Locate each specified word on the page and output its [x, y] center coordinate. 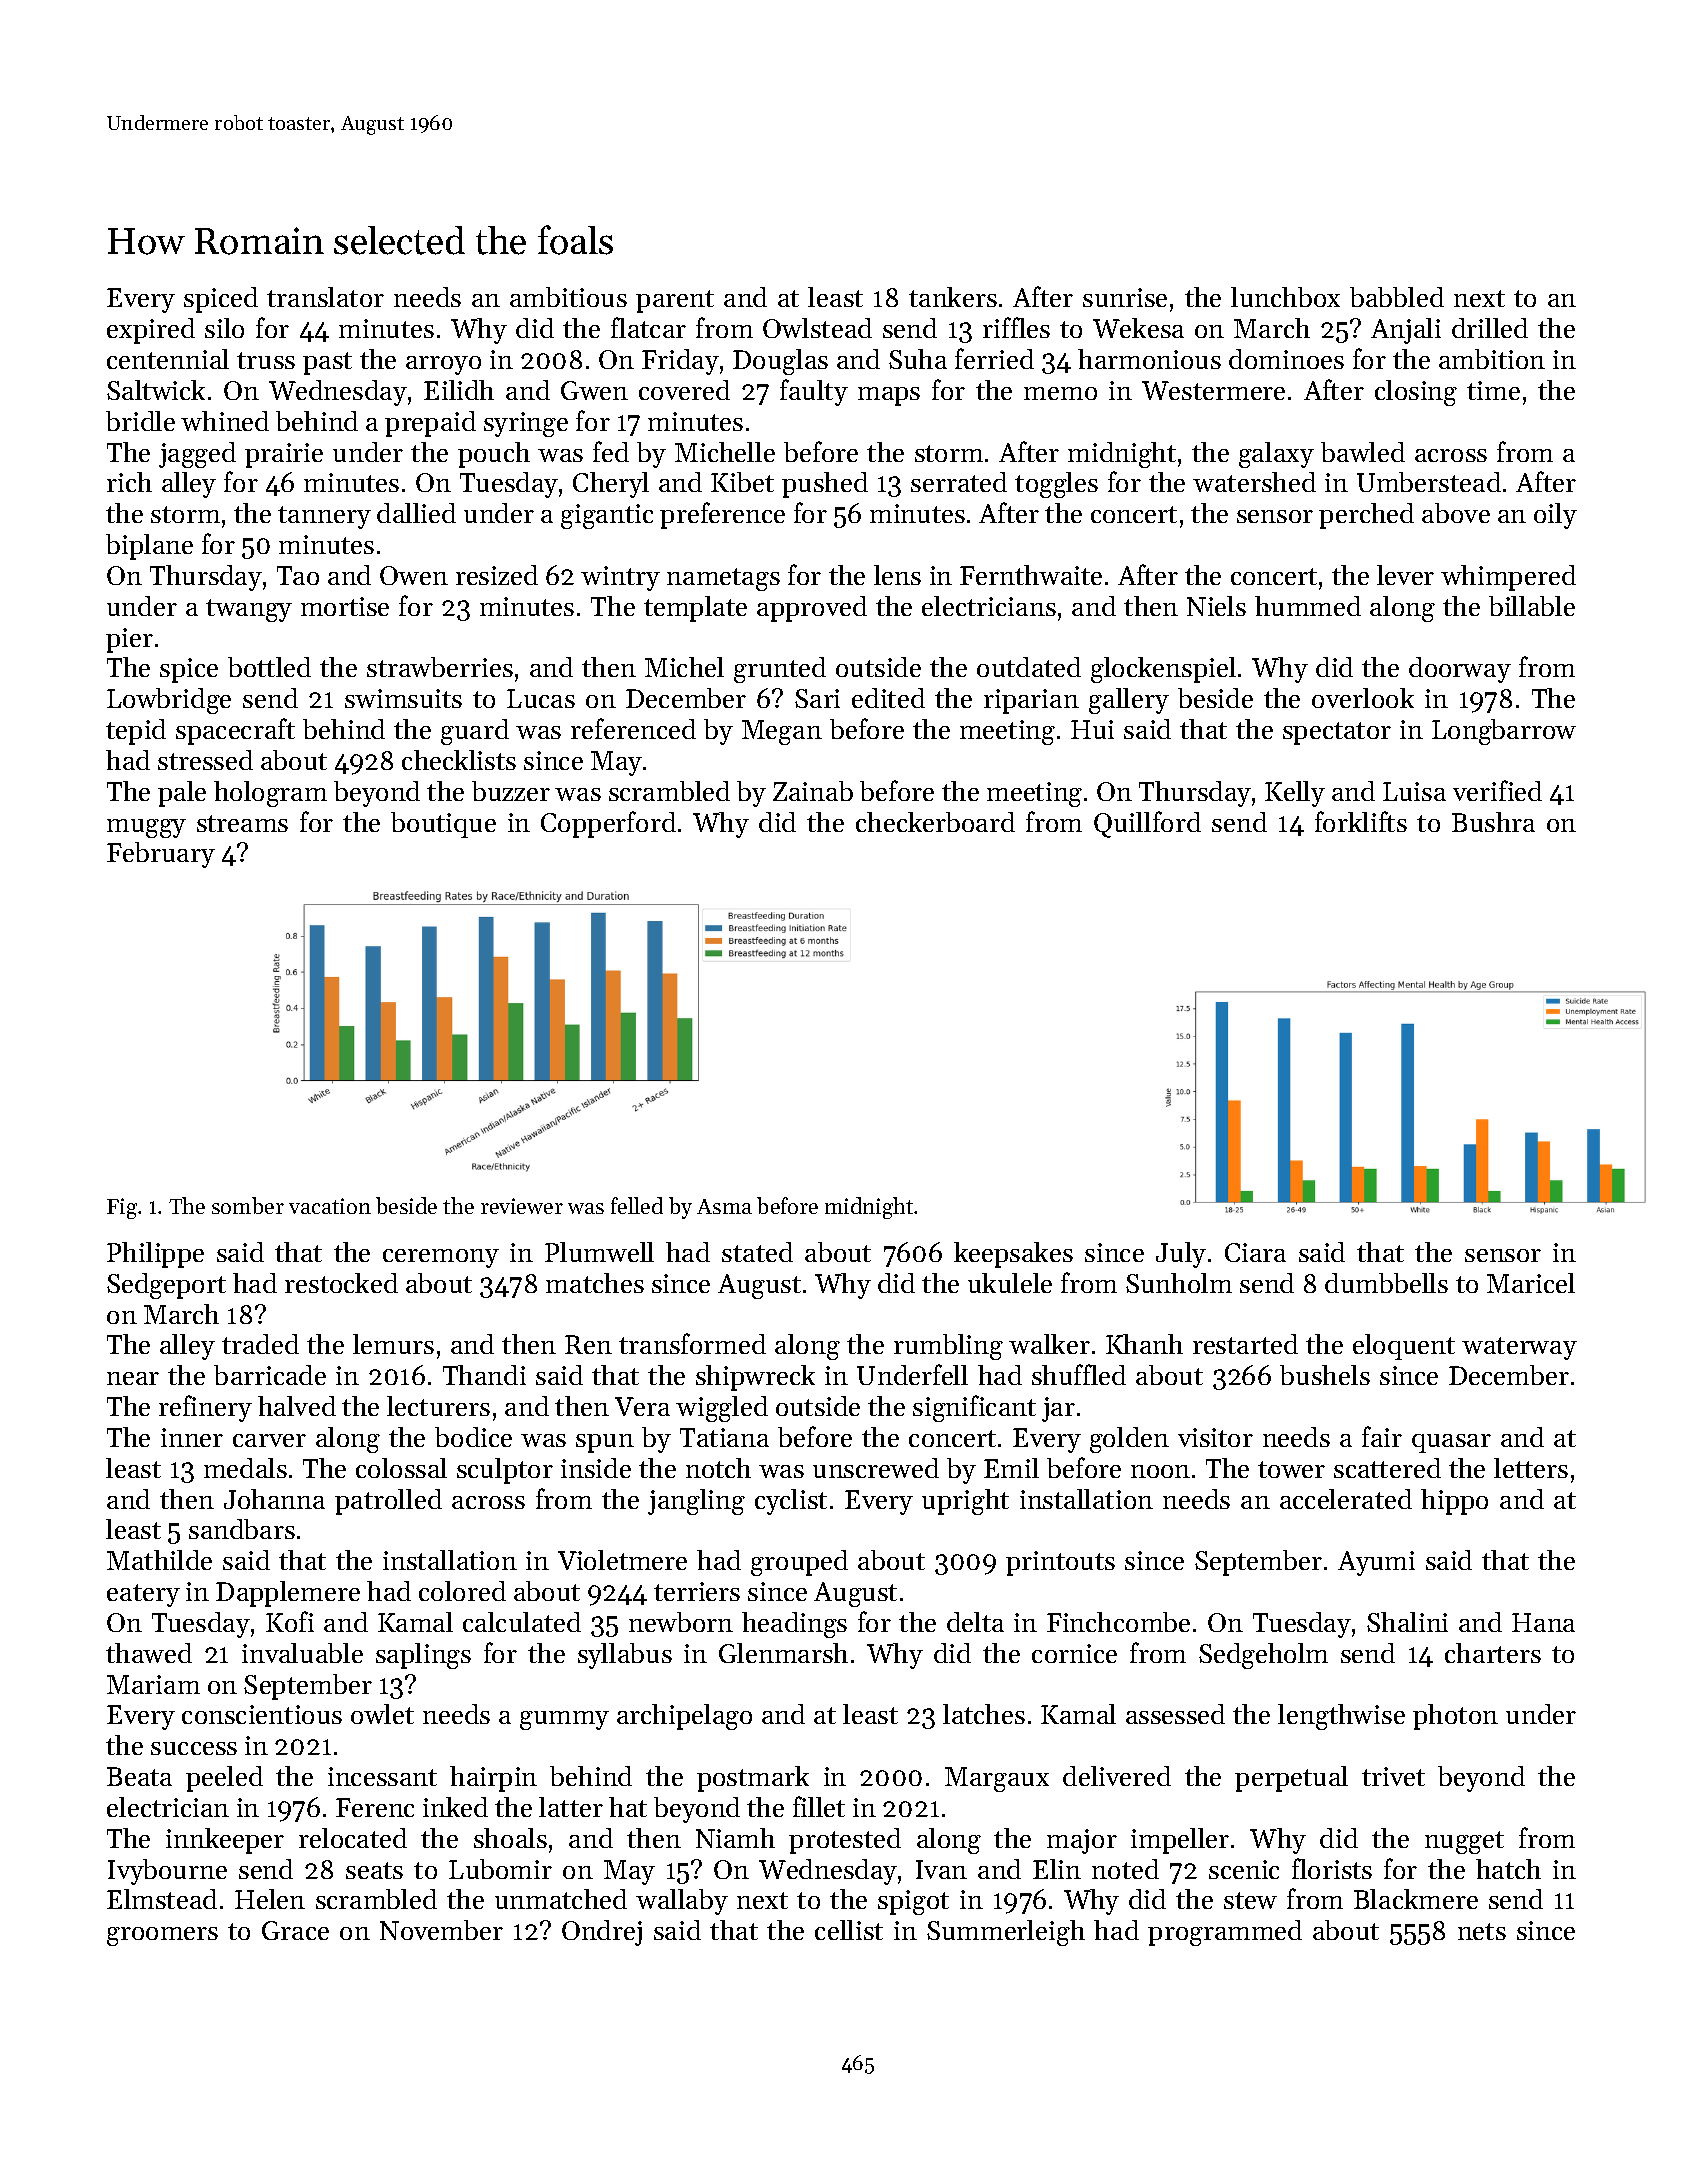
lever [1405, 575]
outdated [1029, 667]
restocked [341, 1283]
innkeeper [225, 1841]
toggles [1056, 485]
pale [182, 794]
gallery [1129, 701]
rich [129, 482]
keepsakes [1013, 1255]
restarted [1245, 1344]
